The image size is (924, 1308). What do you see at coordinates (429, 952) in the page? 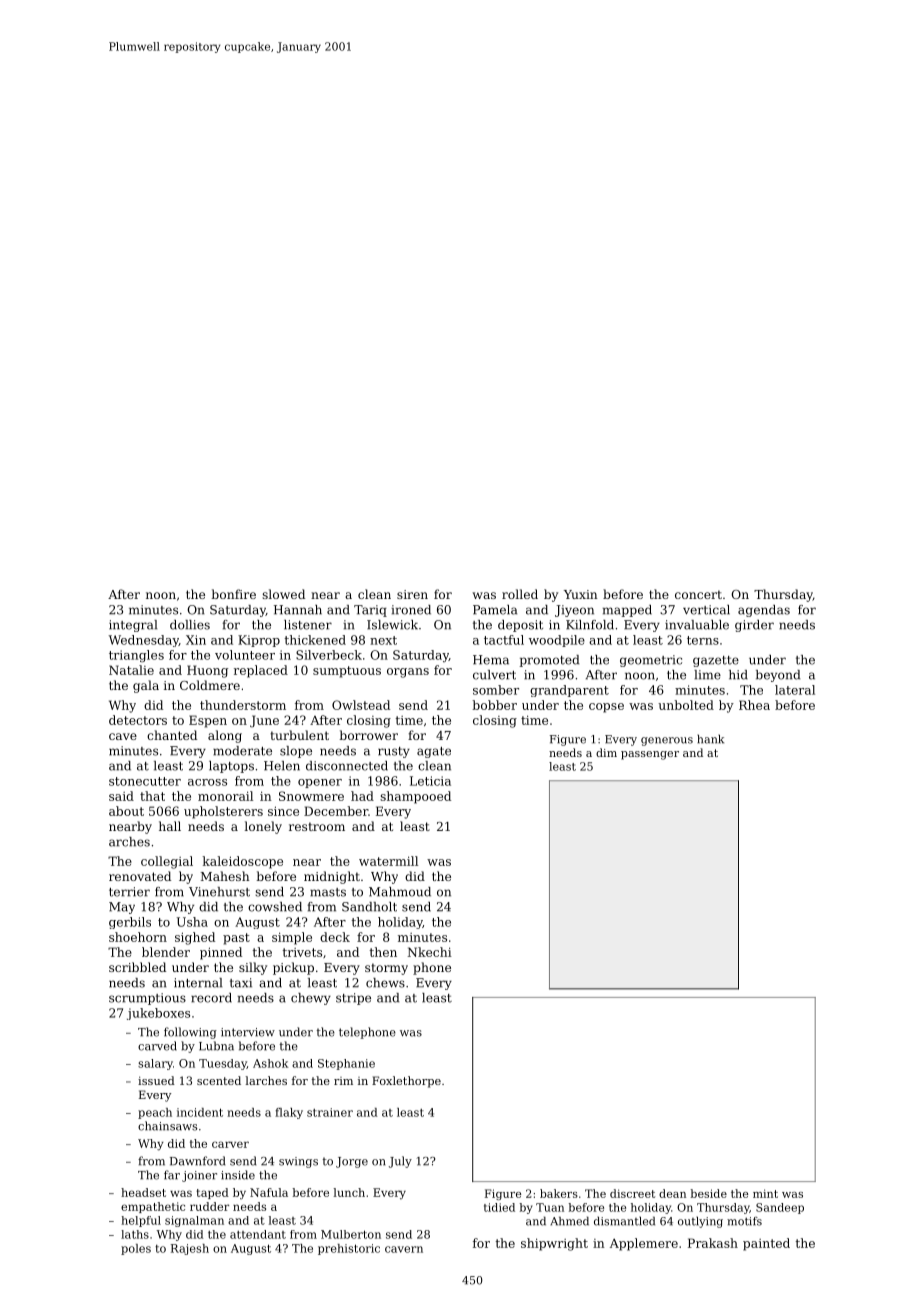
I see `Nkechi` at bounding box center [429, 952].
